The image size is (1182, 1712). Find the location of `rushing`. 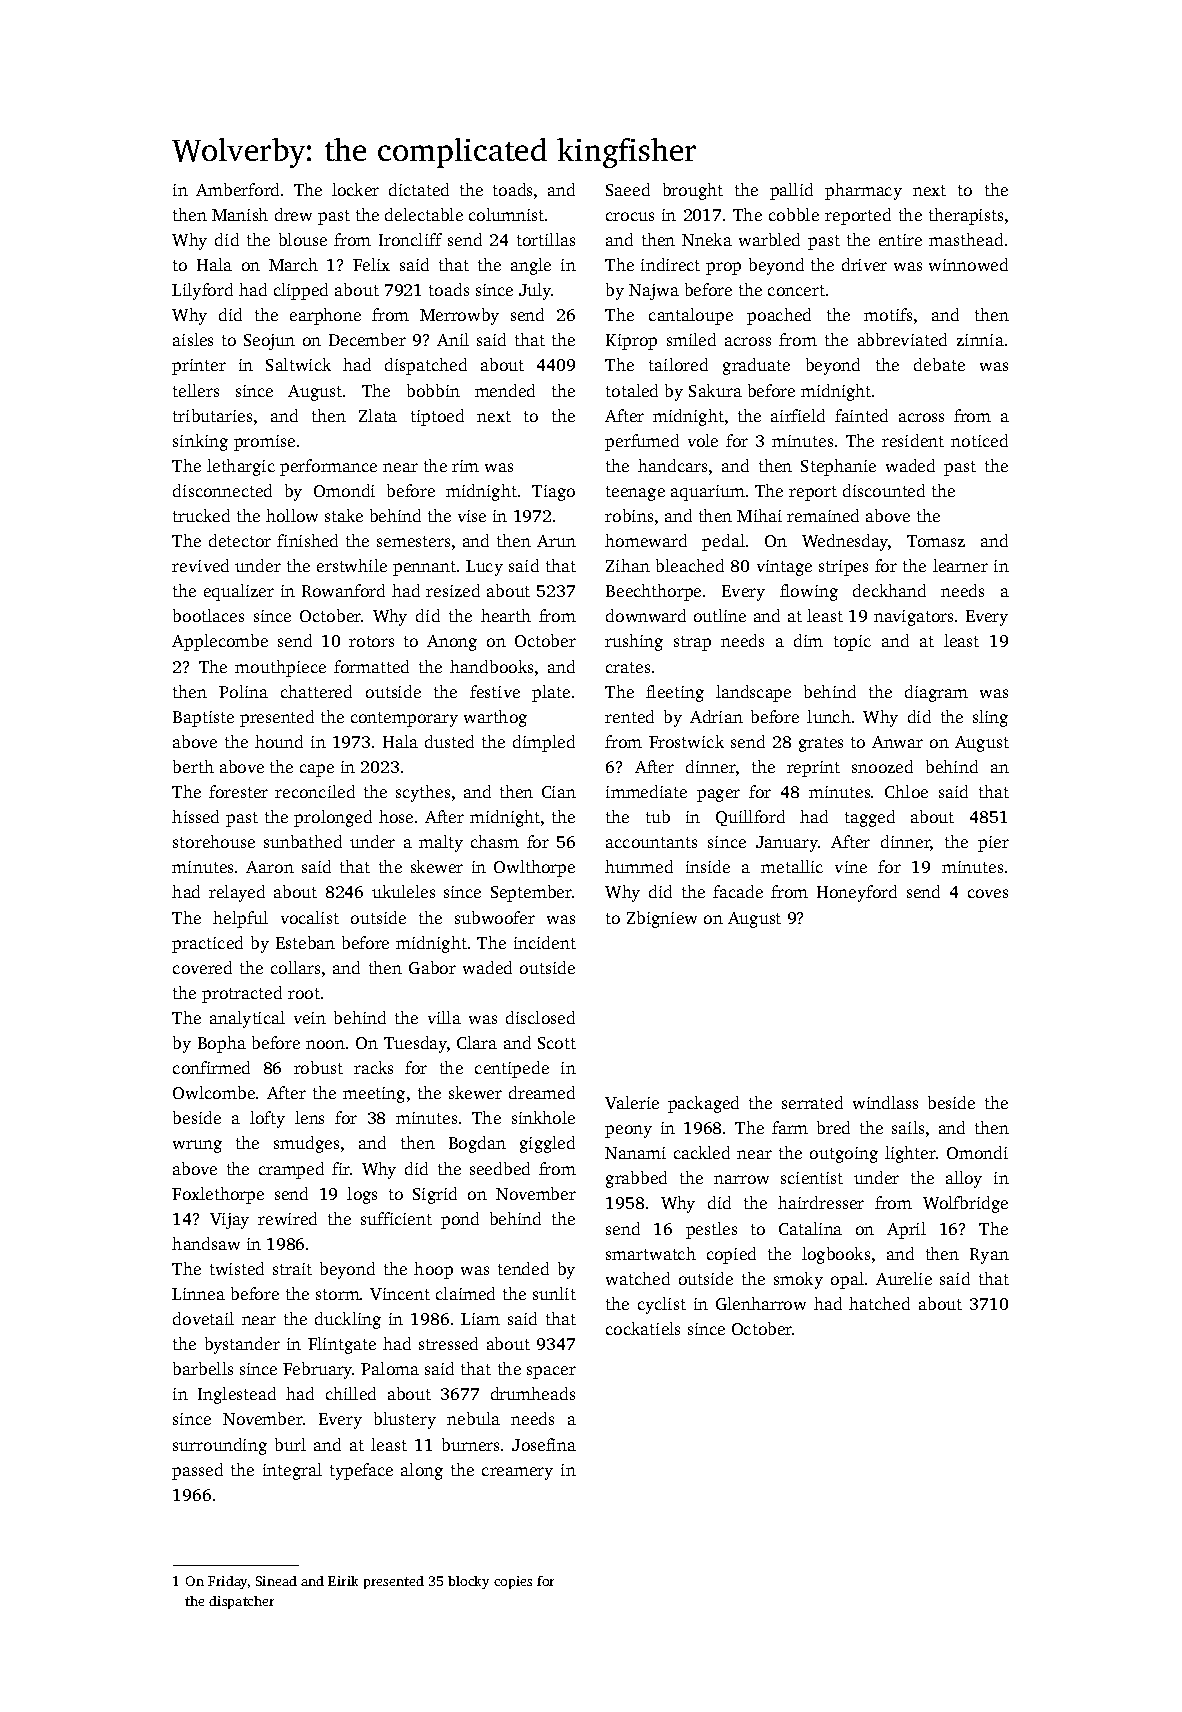

rushing is located at coordinates (634, 642).
